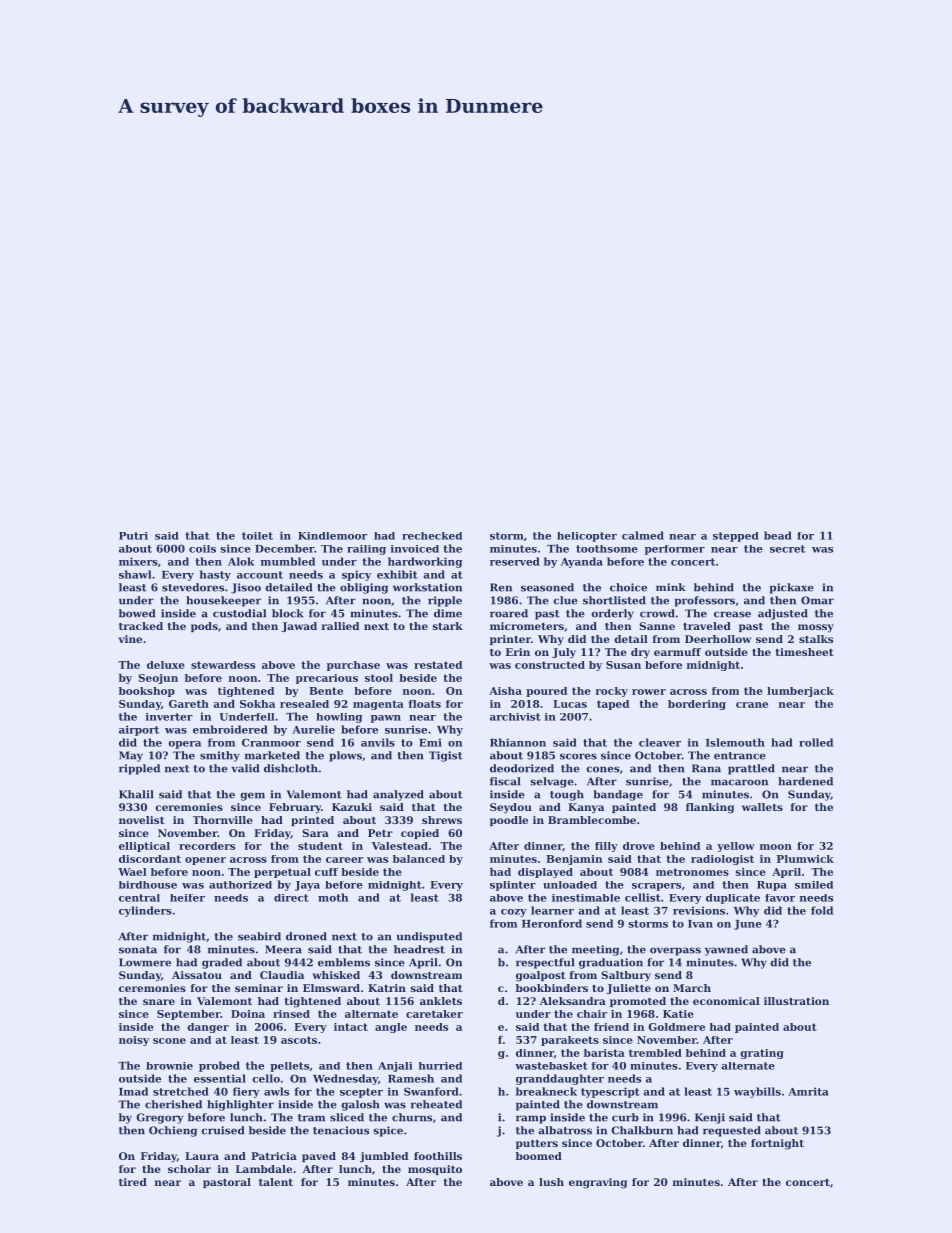 The width and height of the page is (952, 1233). I want to click on rechecked, so click(432, 536).
